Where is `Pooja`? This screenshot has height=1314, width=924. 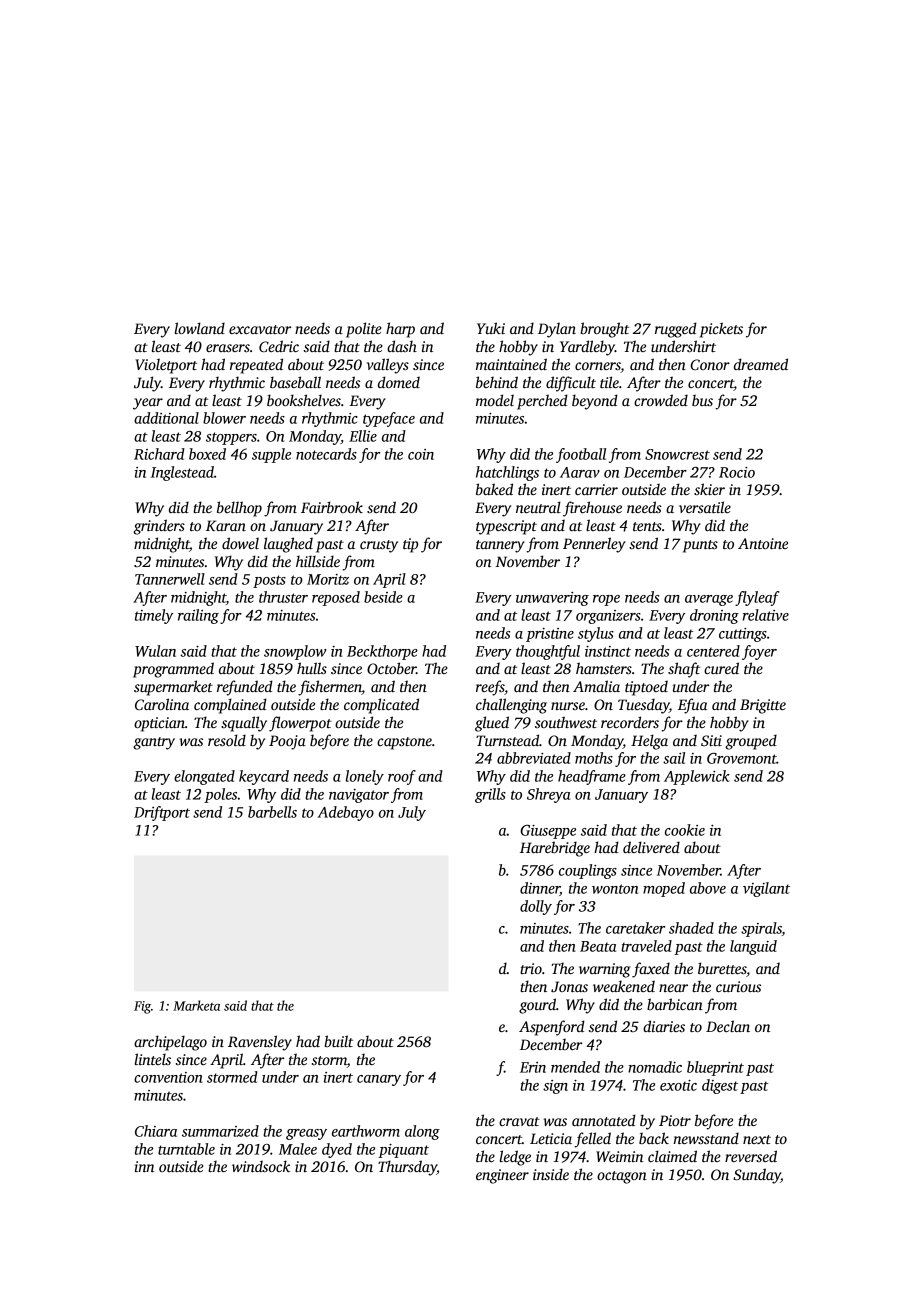 Pooja is located at coordinates (287, 742).
